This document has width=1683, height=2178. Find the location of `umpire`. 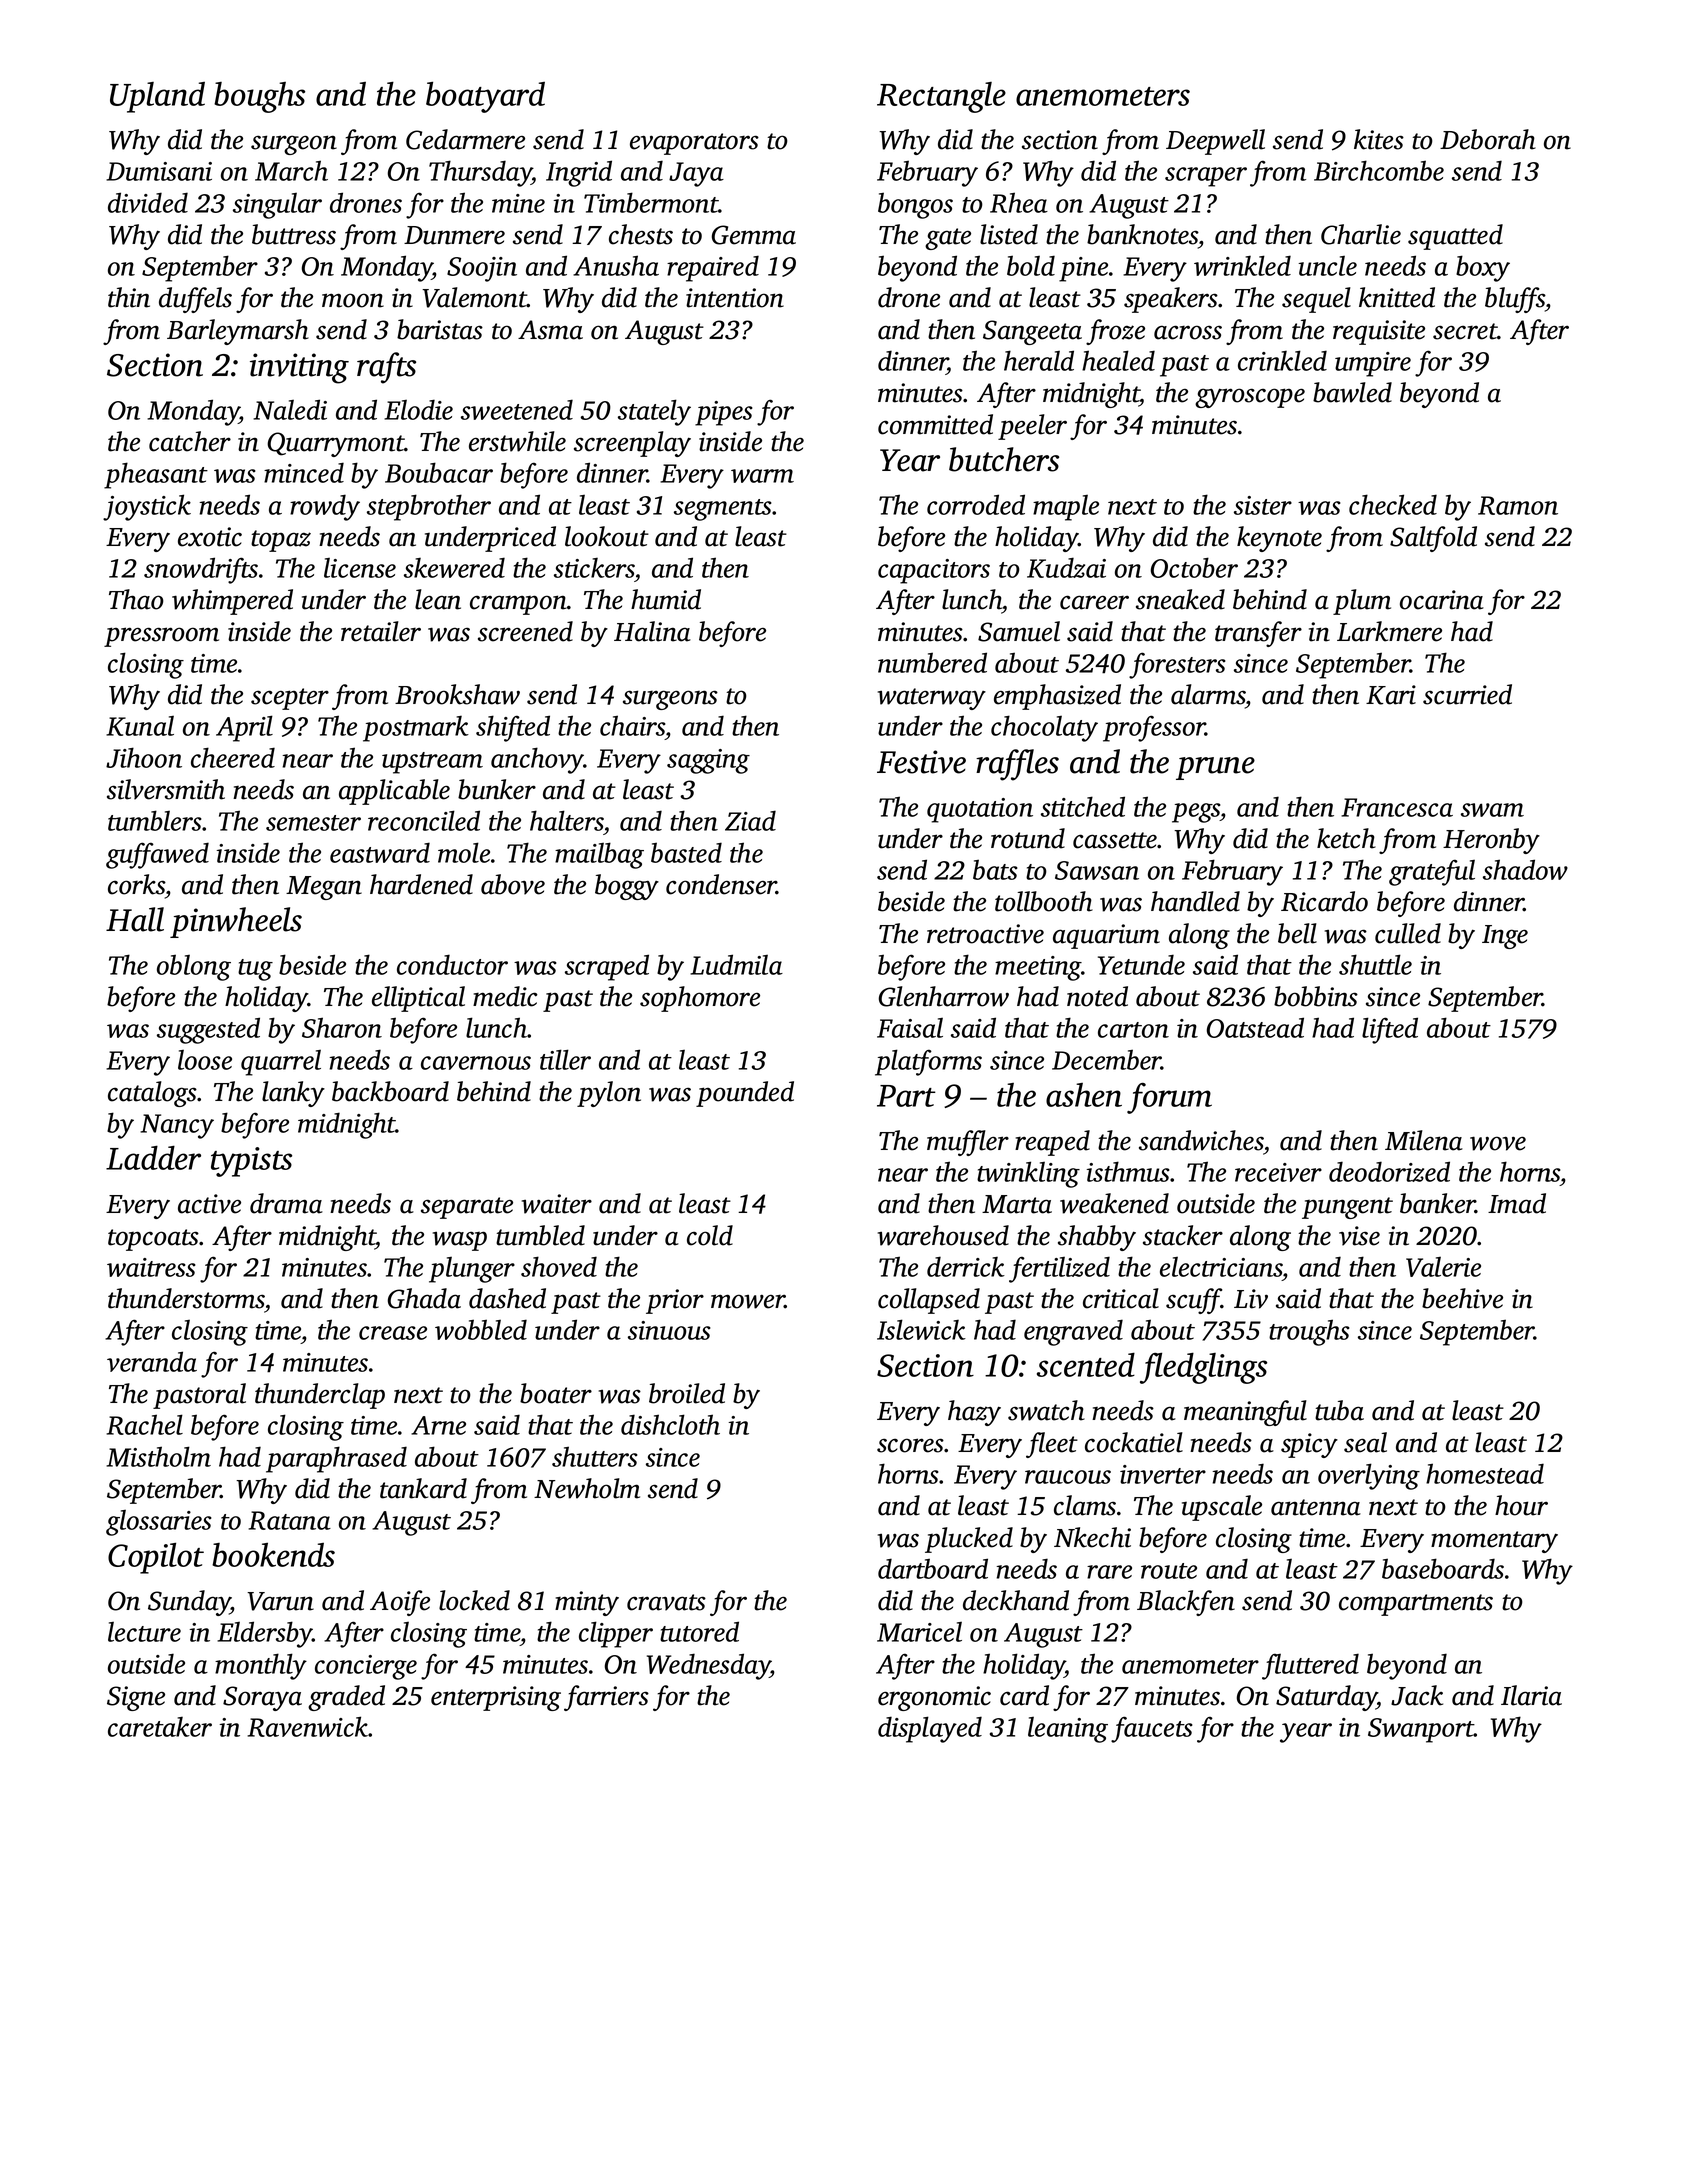

umpire is located at coordinates (1373, 364).
